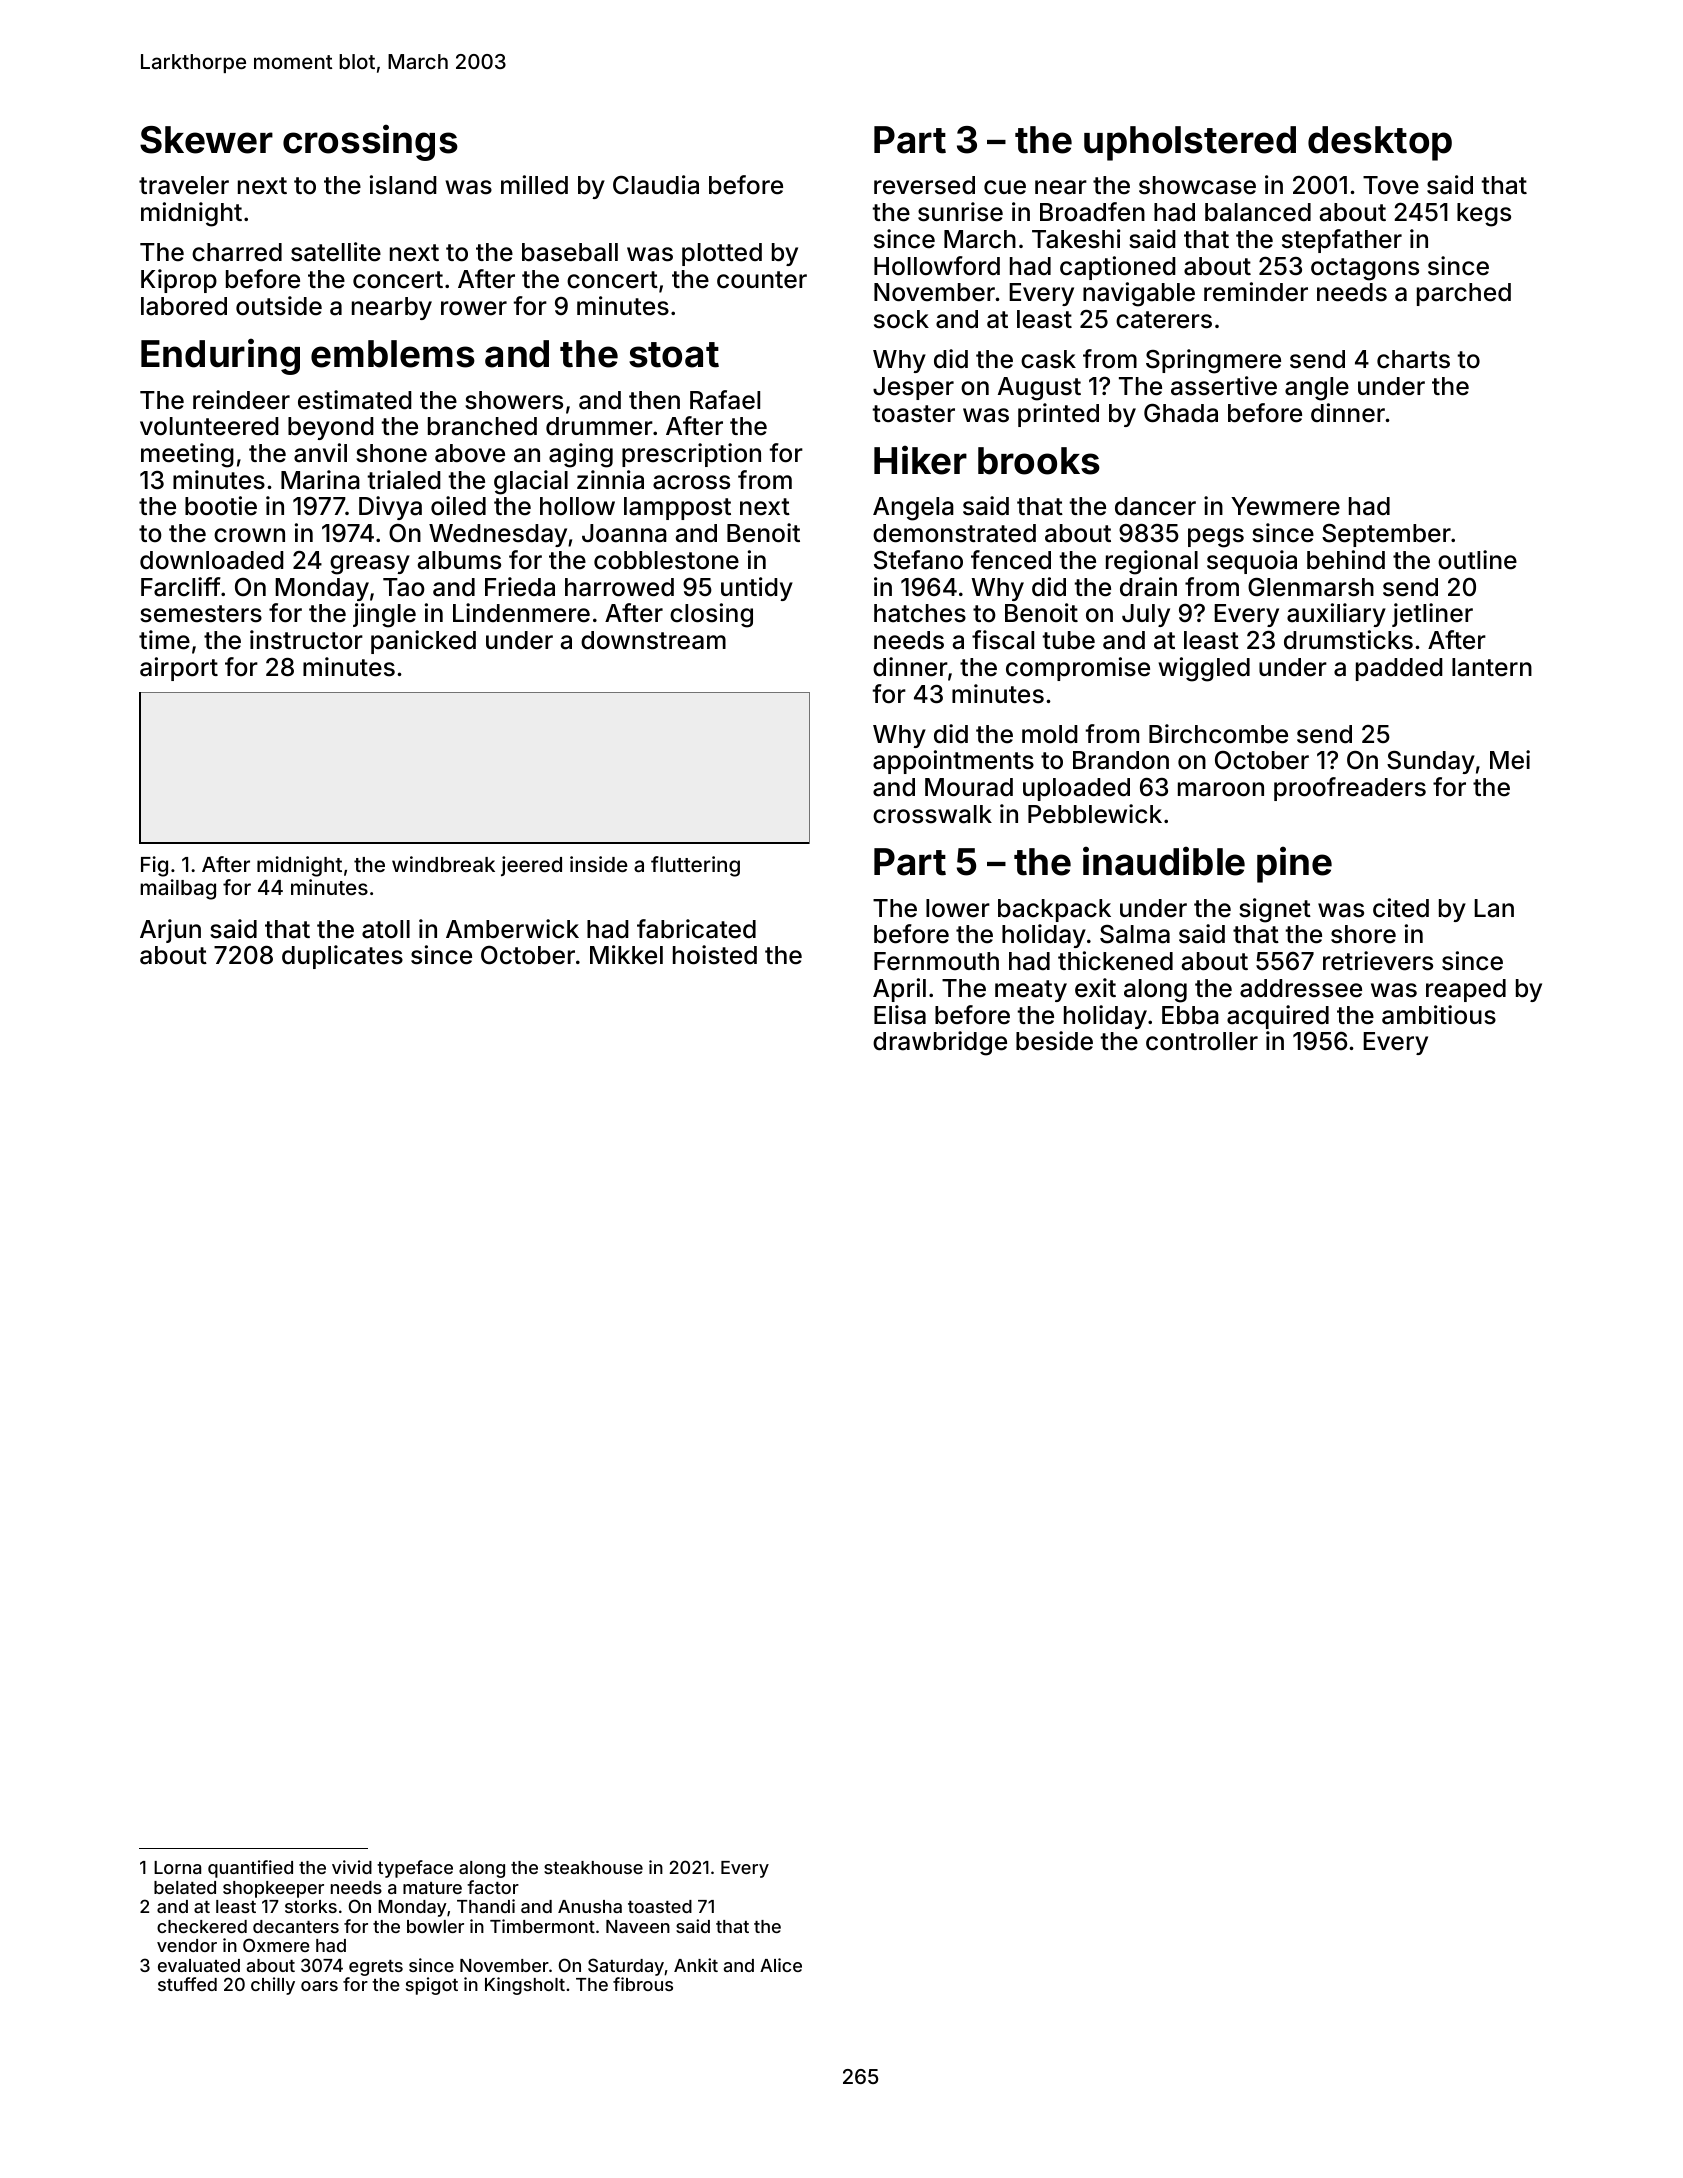 The width and height of the screenshot is (1683, 2178). Describe the element at coordinates (656, 185) in the screenshot. I see `Claudia` at that location.
